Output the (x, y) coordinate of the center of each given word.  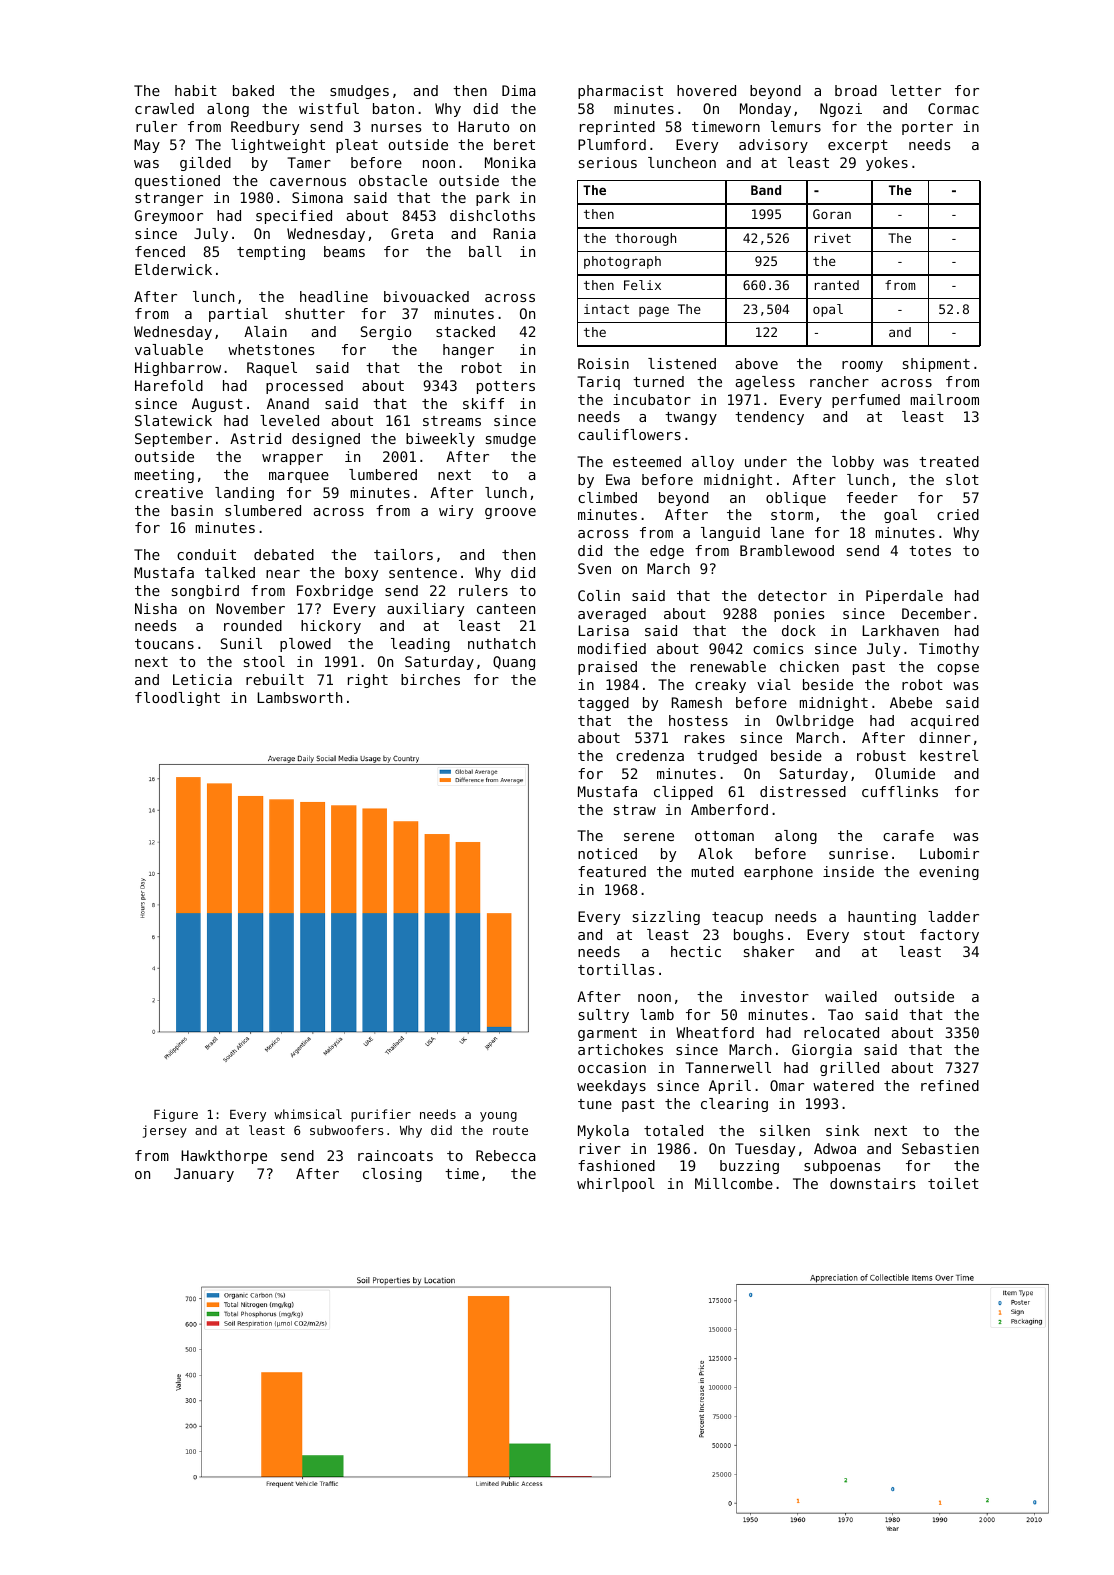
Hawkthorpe (224, 1157)
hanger (468, 351)
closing (392, 1175)
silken (785, 1130)
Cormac (953, 108)
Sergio (386, 333)
